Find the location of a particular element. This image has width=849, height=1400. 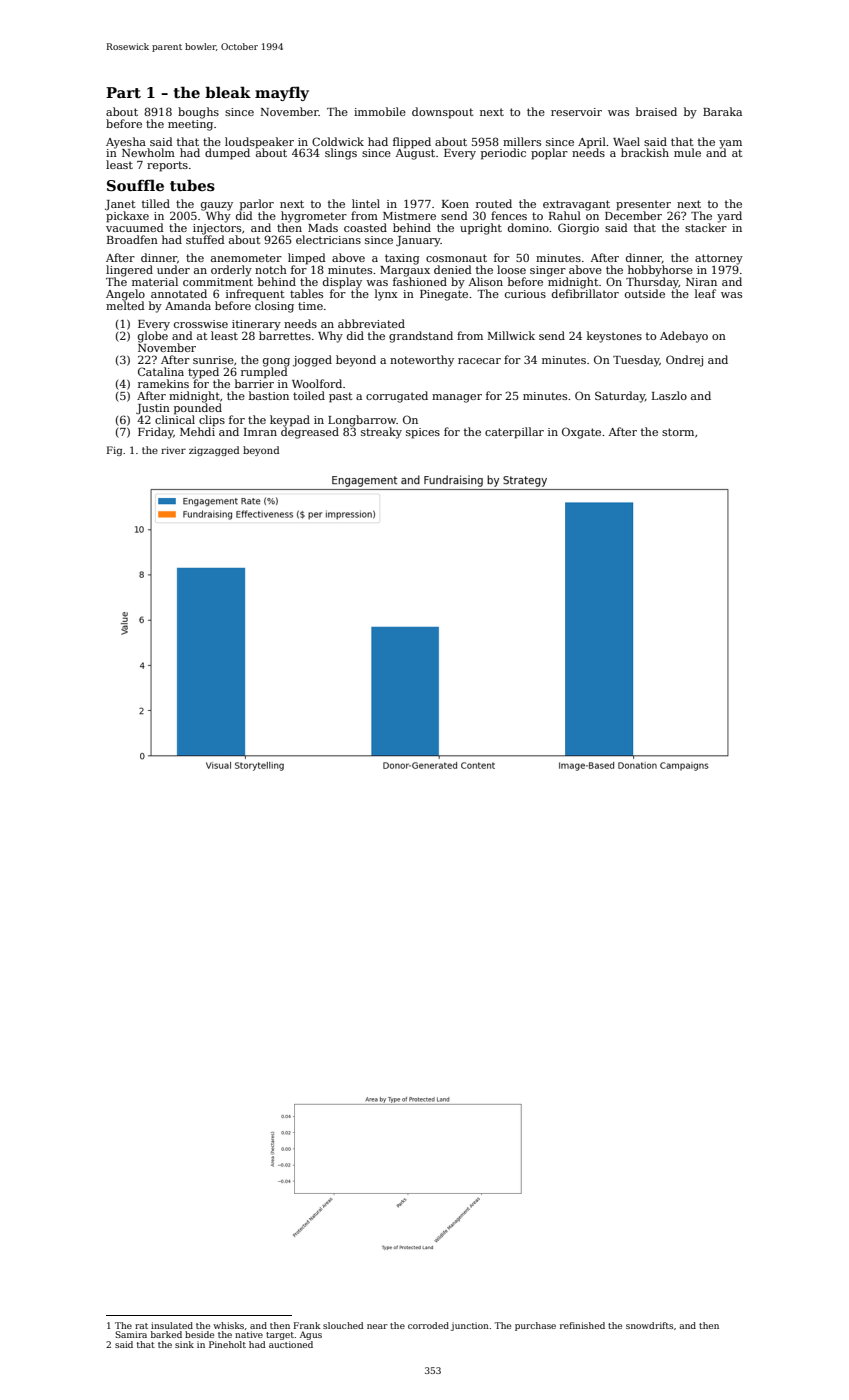

whisks is located at coordinates (228, 1325).
